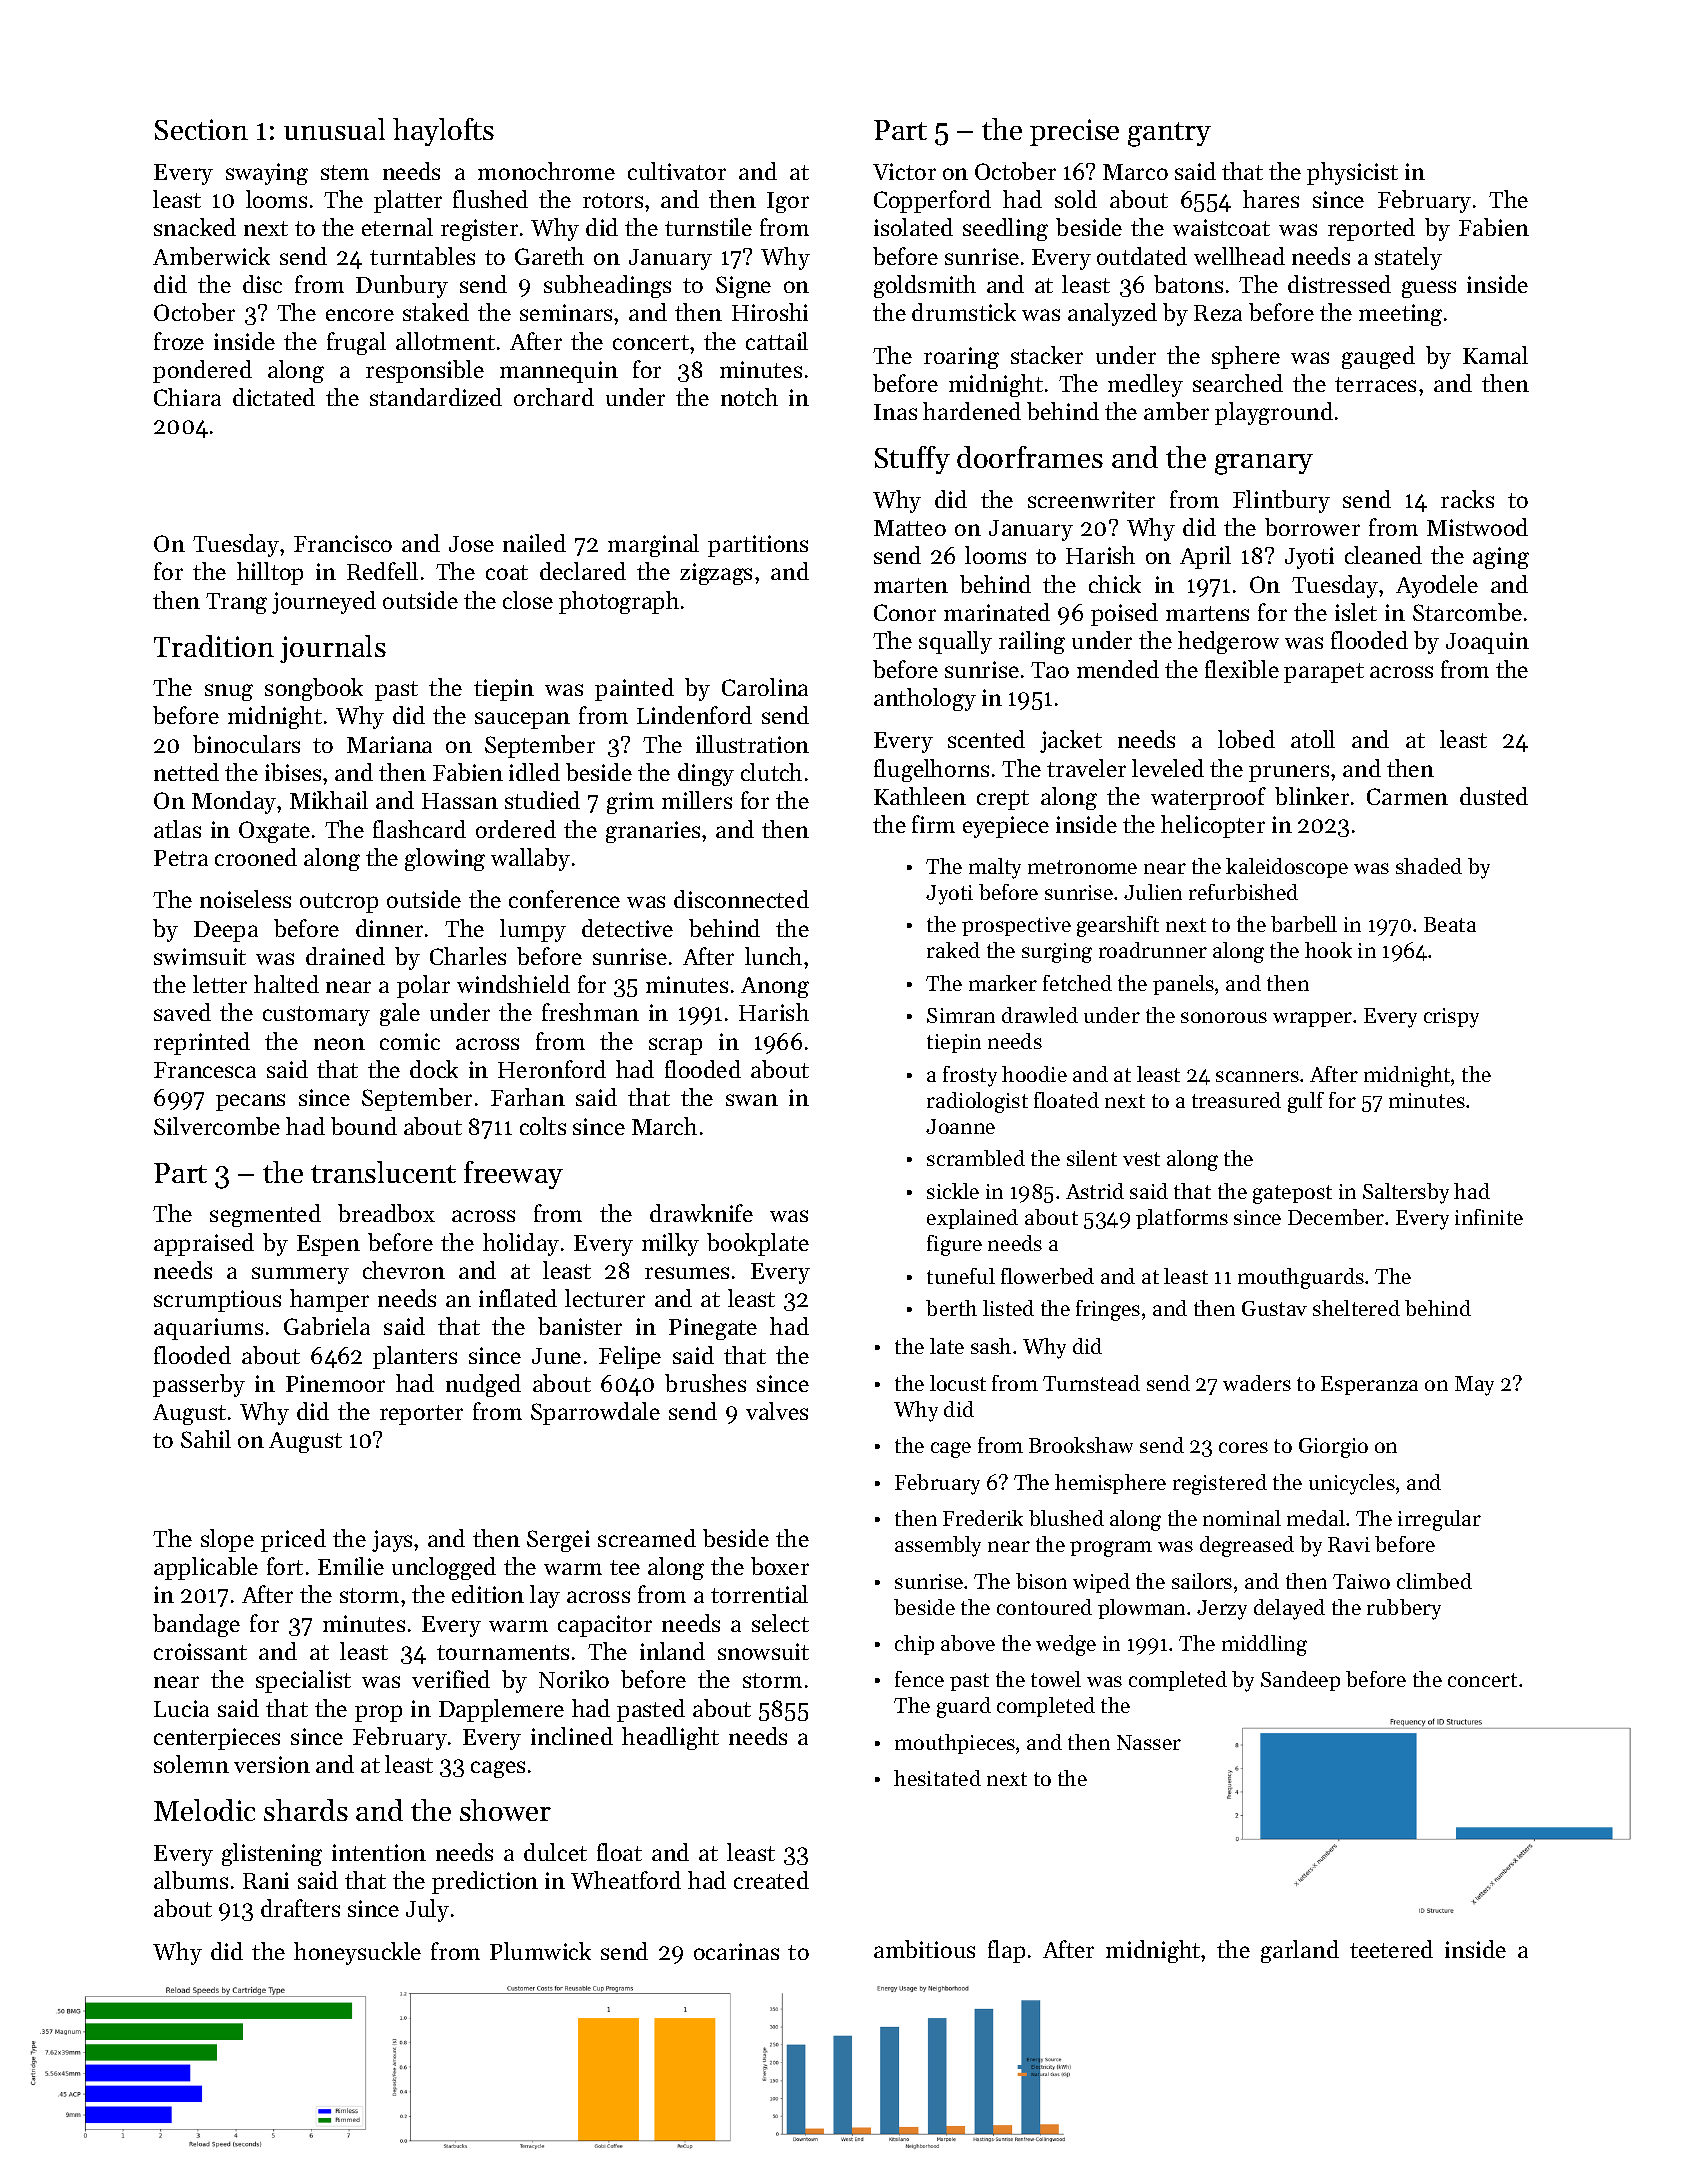 The width and height of the page is (1683, 2178). What do you see at coordinates (1391, 1949) in the page?
I see `teetered` at bounding box center [1391, 1949].
